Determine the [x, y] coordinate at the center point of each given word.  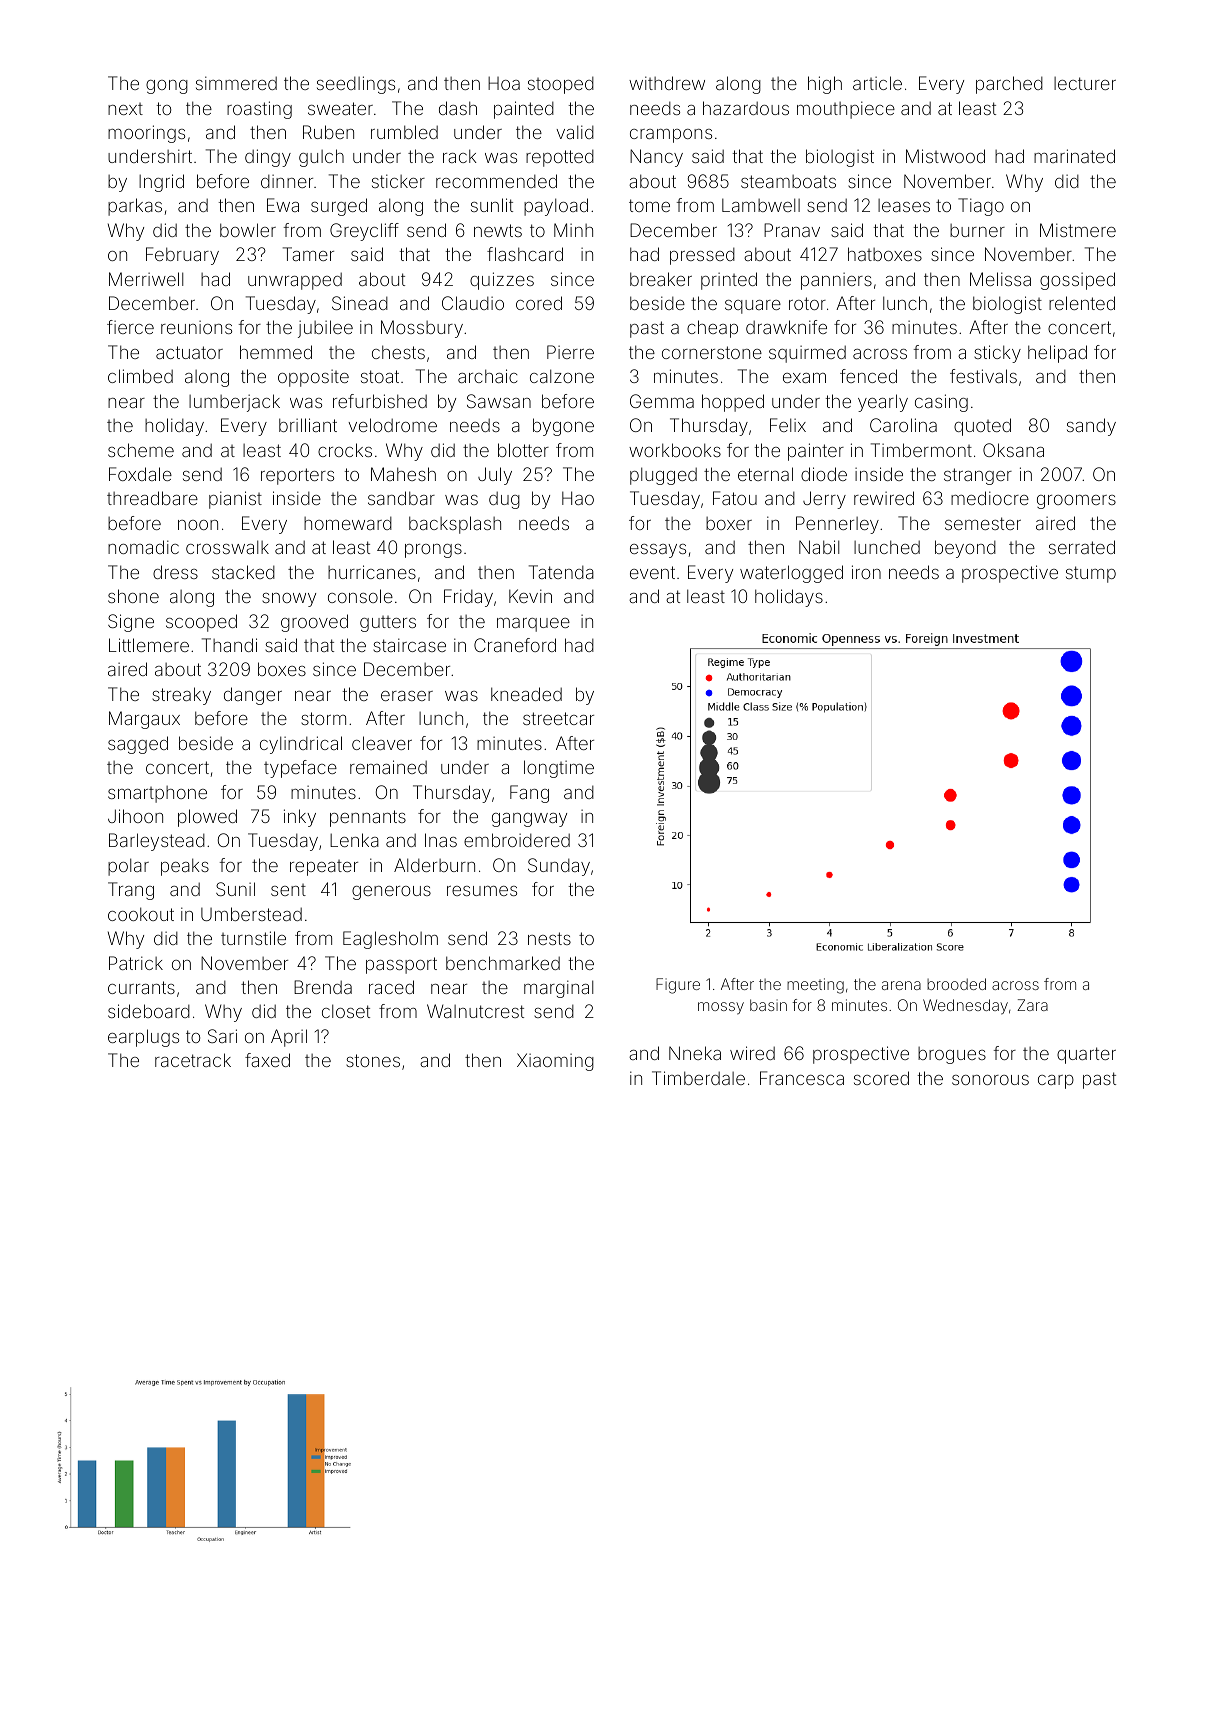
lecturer [1085, 83]
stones [373, 1060]
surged [339, 207]
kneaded [526, 694]
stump [1091, 574]
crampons [671, 136]
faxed [267, 1060]
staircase [409, 645]
